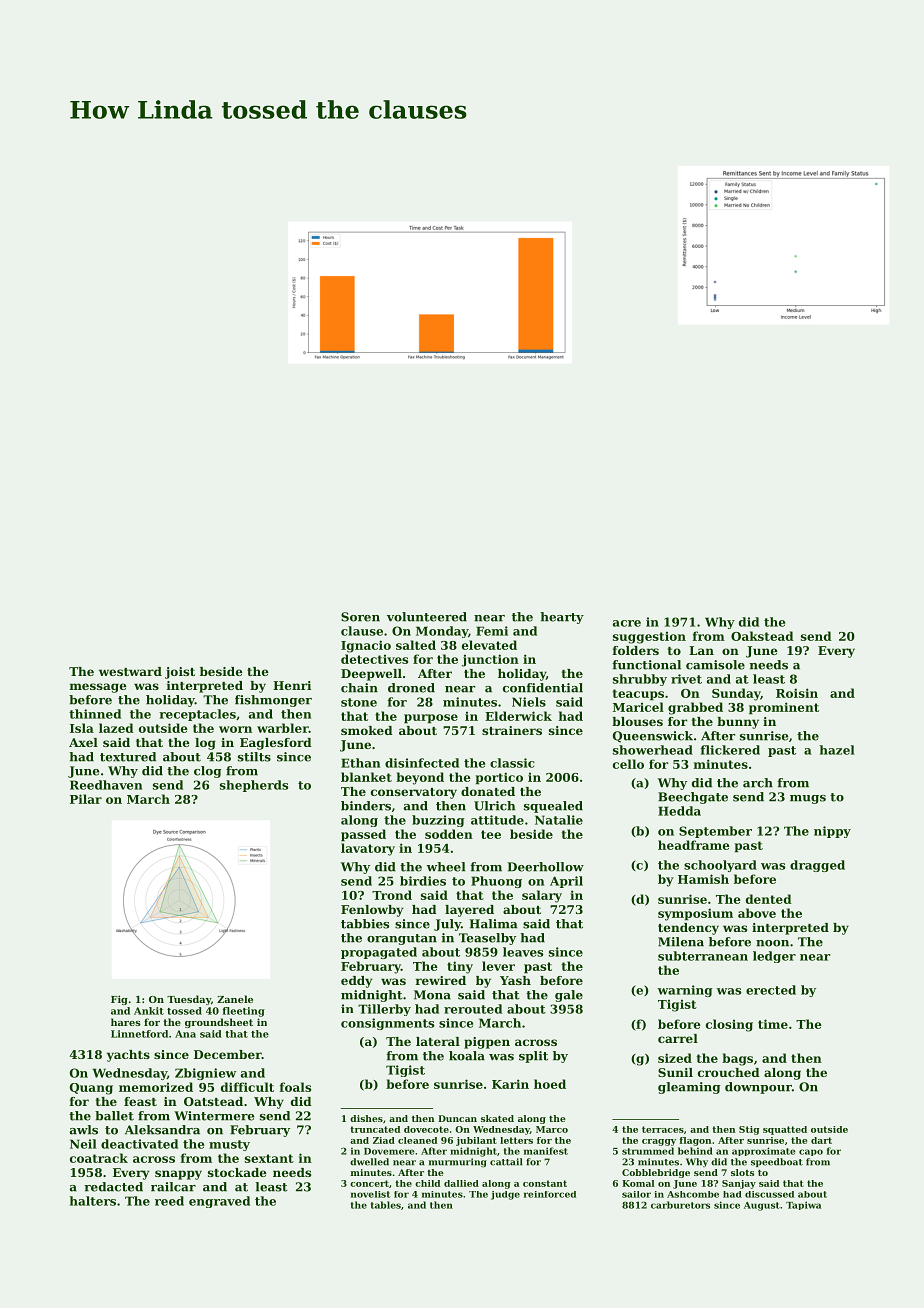 The width and height of the screenshot is (924, 1308). What do you see at coordinates (438, 1041) in the screenshot?
I see `lateral` at bounding box center [438, 1041].
